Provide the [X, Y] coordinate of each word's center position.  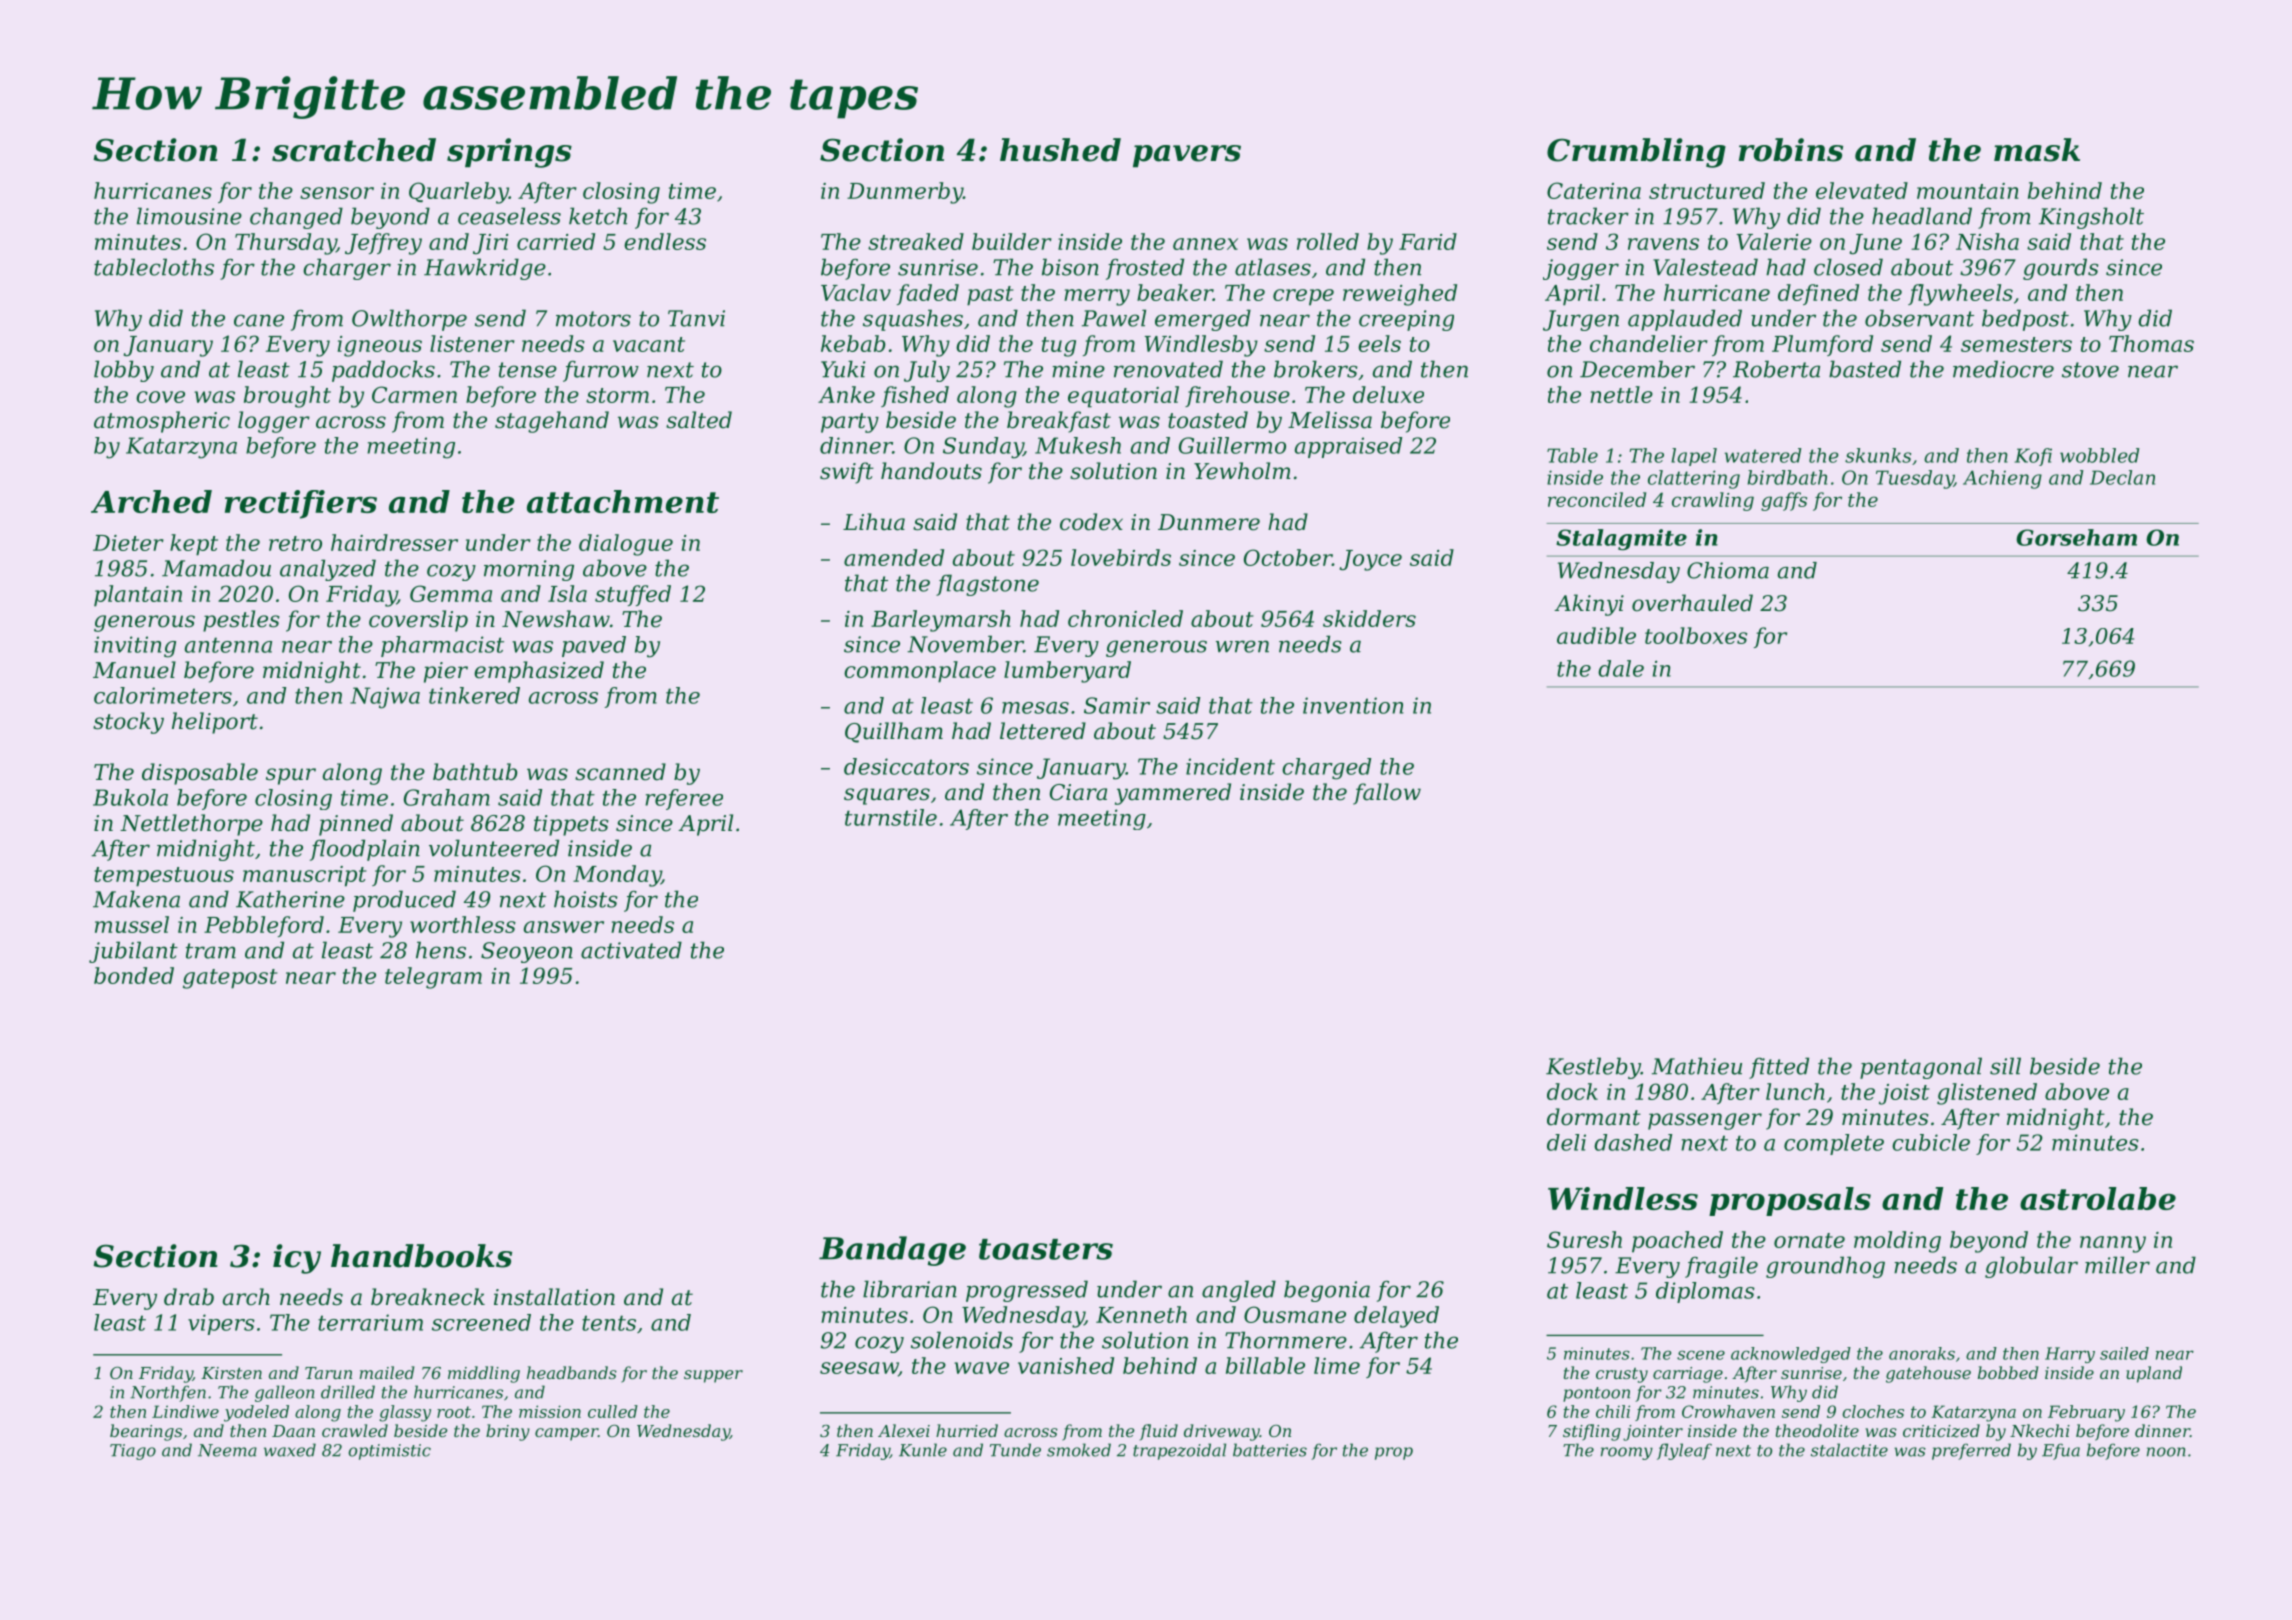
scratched [354, 150]
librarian [910, 1289]
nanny [2113, 1244]
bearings [146, 1432]
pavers [1187, 156]
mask [2037, 150]
